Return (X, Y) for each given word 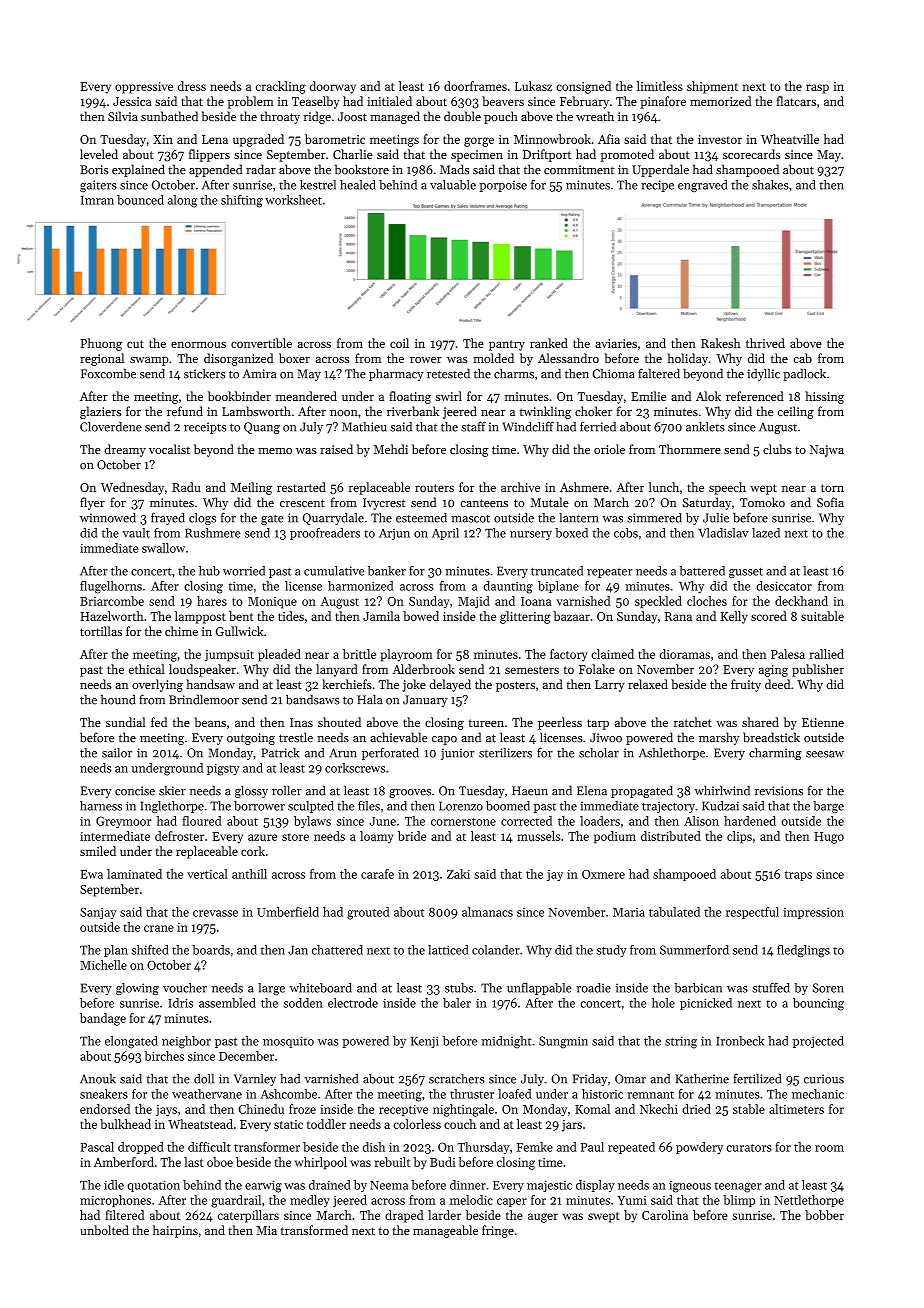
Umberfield (288, 912)
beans (210, 722)
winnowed (108, 518)
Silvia (123, 116)
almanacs (487, 912)
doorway (333, 87)
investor (720, 139)
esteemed (421, 518)
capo (444, 740)
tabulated (674, 912)
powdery (699, 1148)
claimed (612, 654)
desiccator (784, 586)
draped (404, 1216)
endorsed (105, 1109)
